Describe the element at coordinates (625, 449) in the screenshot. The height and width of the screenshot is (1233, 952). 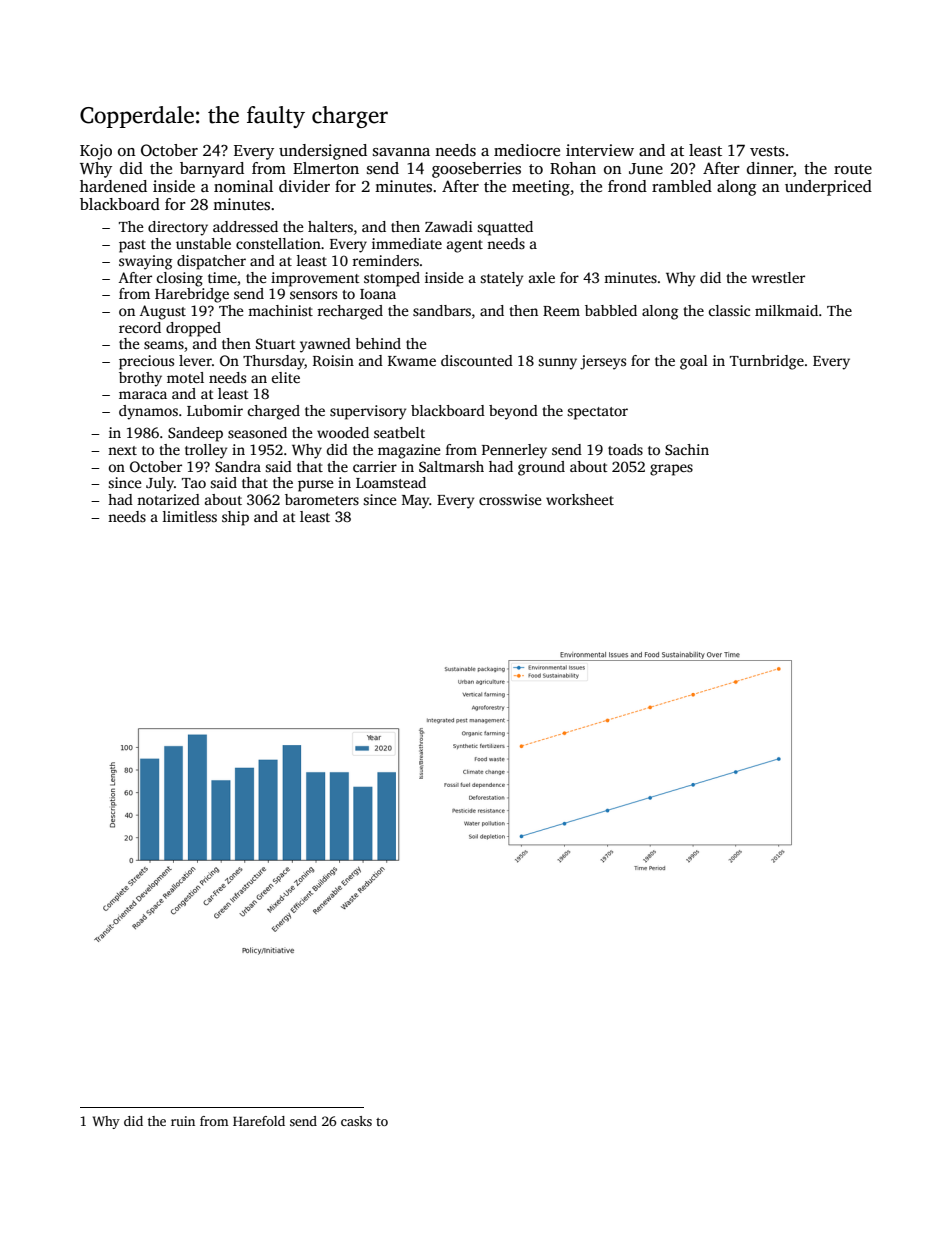
I see `toads` at that location.
